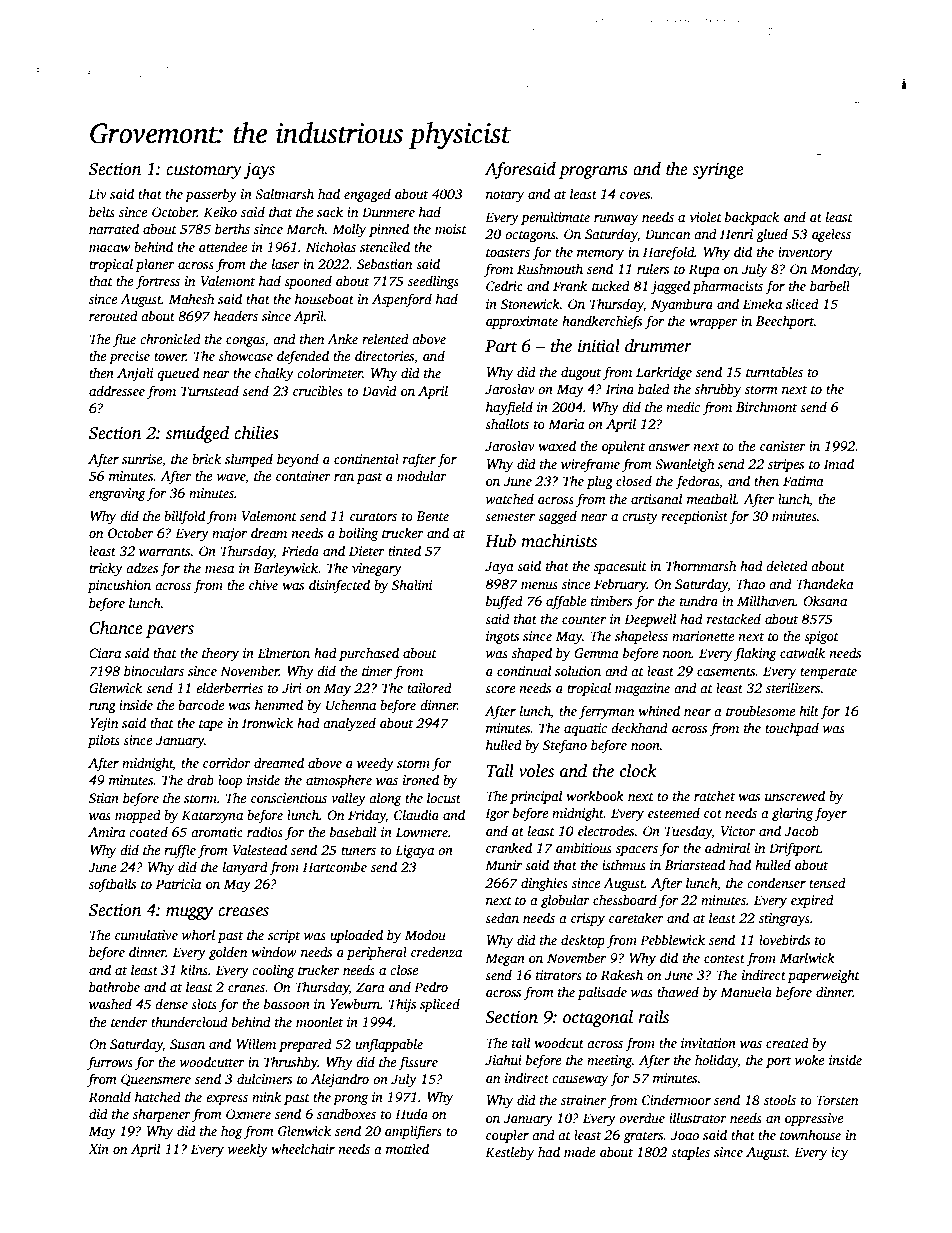 This image has width=952, height=1233. I want to click on Larkridge, so click(664, 373).
